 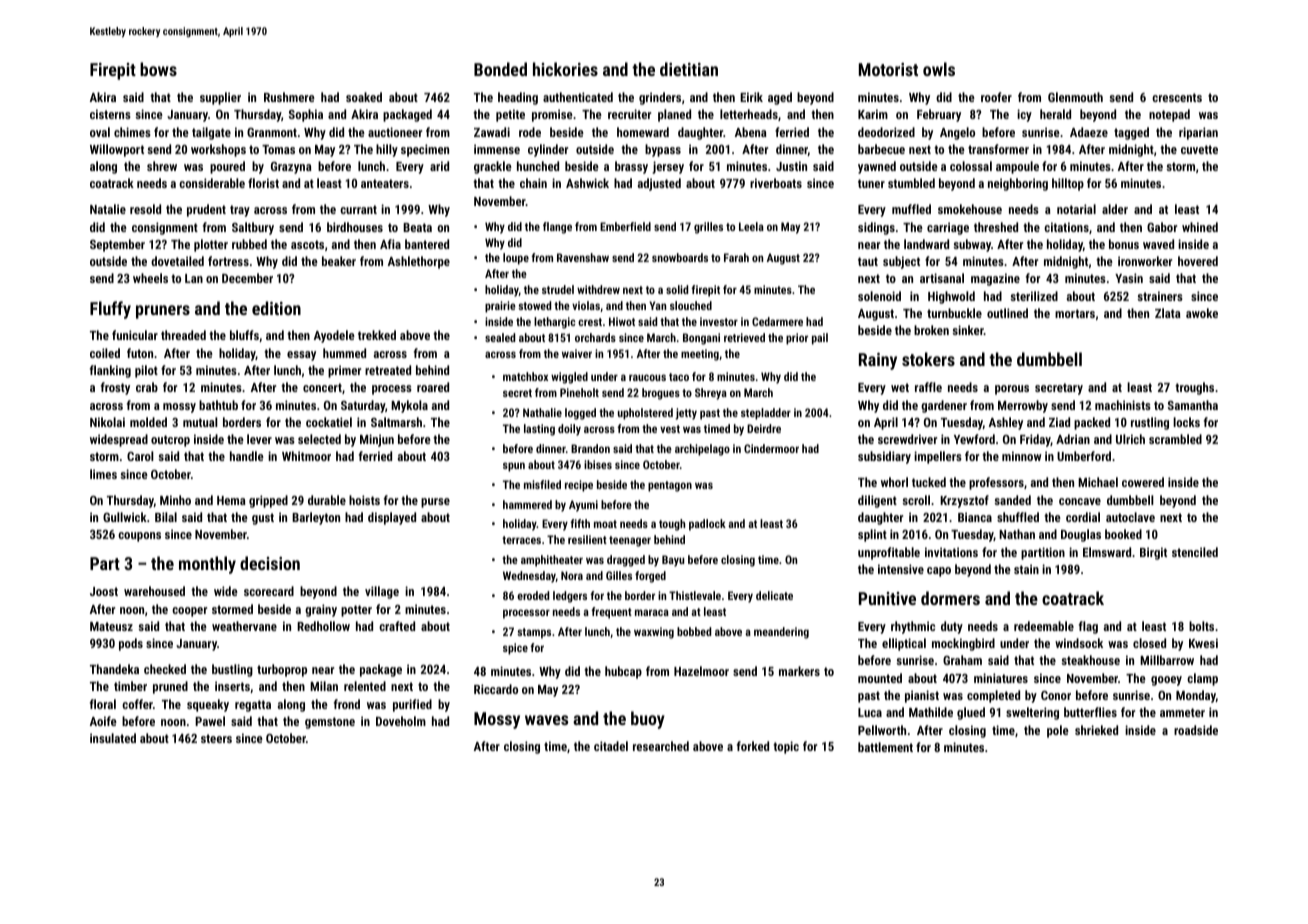 What do you see at coordinates (631, 167) in the page?
I see `brassy` at bounding box center [631, 167].
